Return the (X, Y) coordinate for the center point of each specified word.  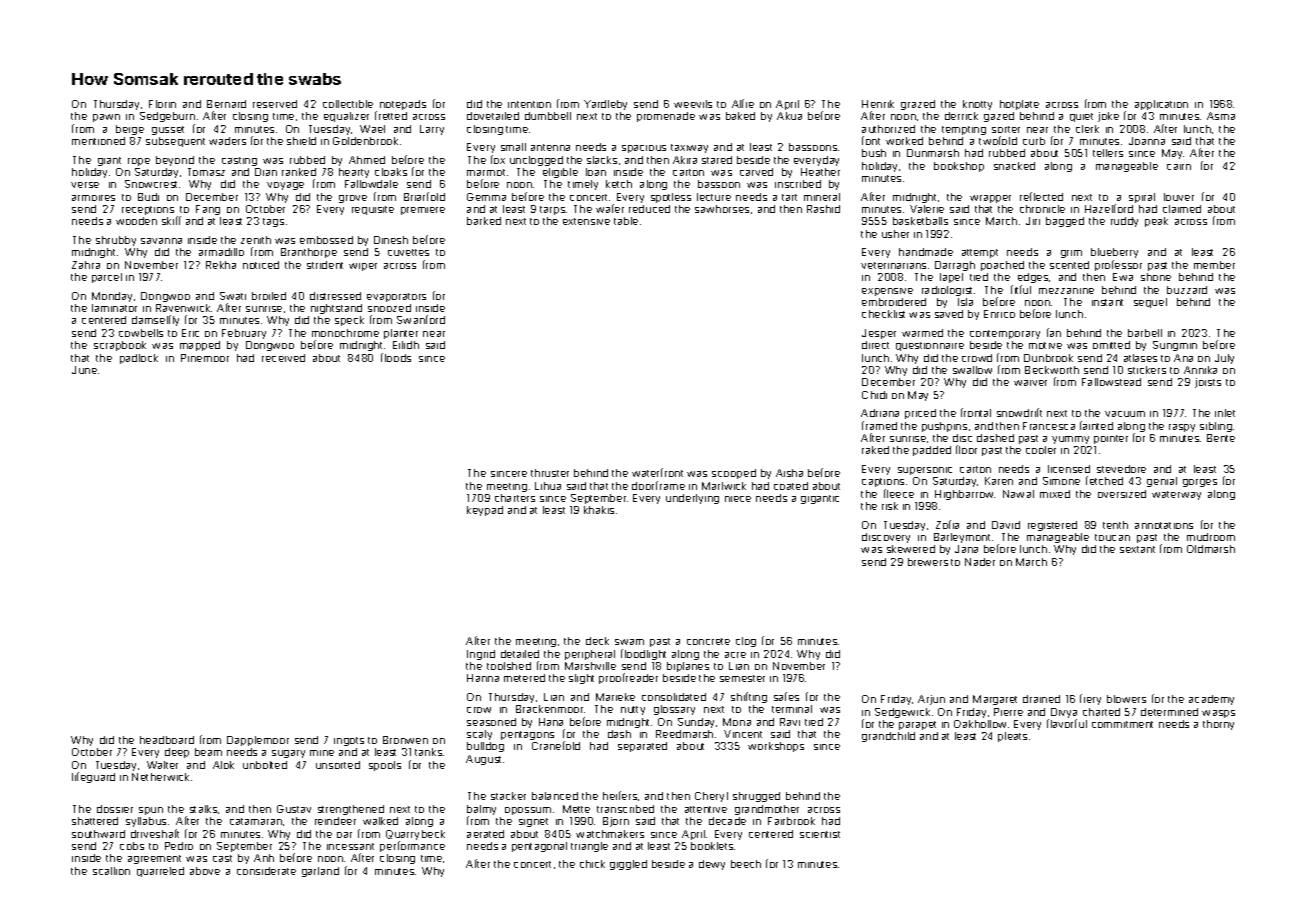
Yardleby (605, 105)
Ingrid (481, 655)
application (1161, 105)
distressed (335, 296)
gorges (1200, 483)
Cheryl (711, 797)
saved (949, 314)
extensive (586, 221)
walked (380, 821)
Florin (162, 104)
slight (581, 679)
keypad (485, 511)
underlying (692, 499)
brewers (928, 562)
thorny (1218, 725)
